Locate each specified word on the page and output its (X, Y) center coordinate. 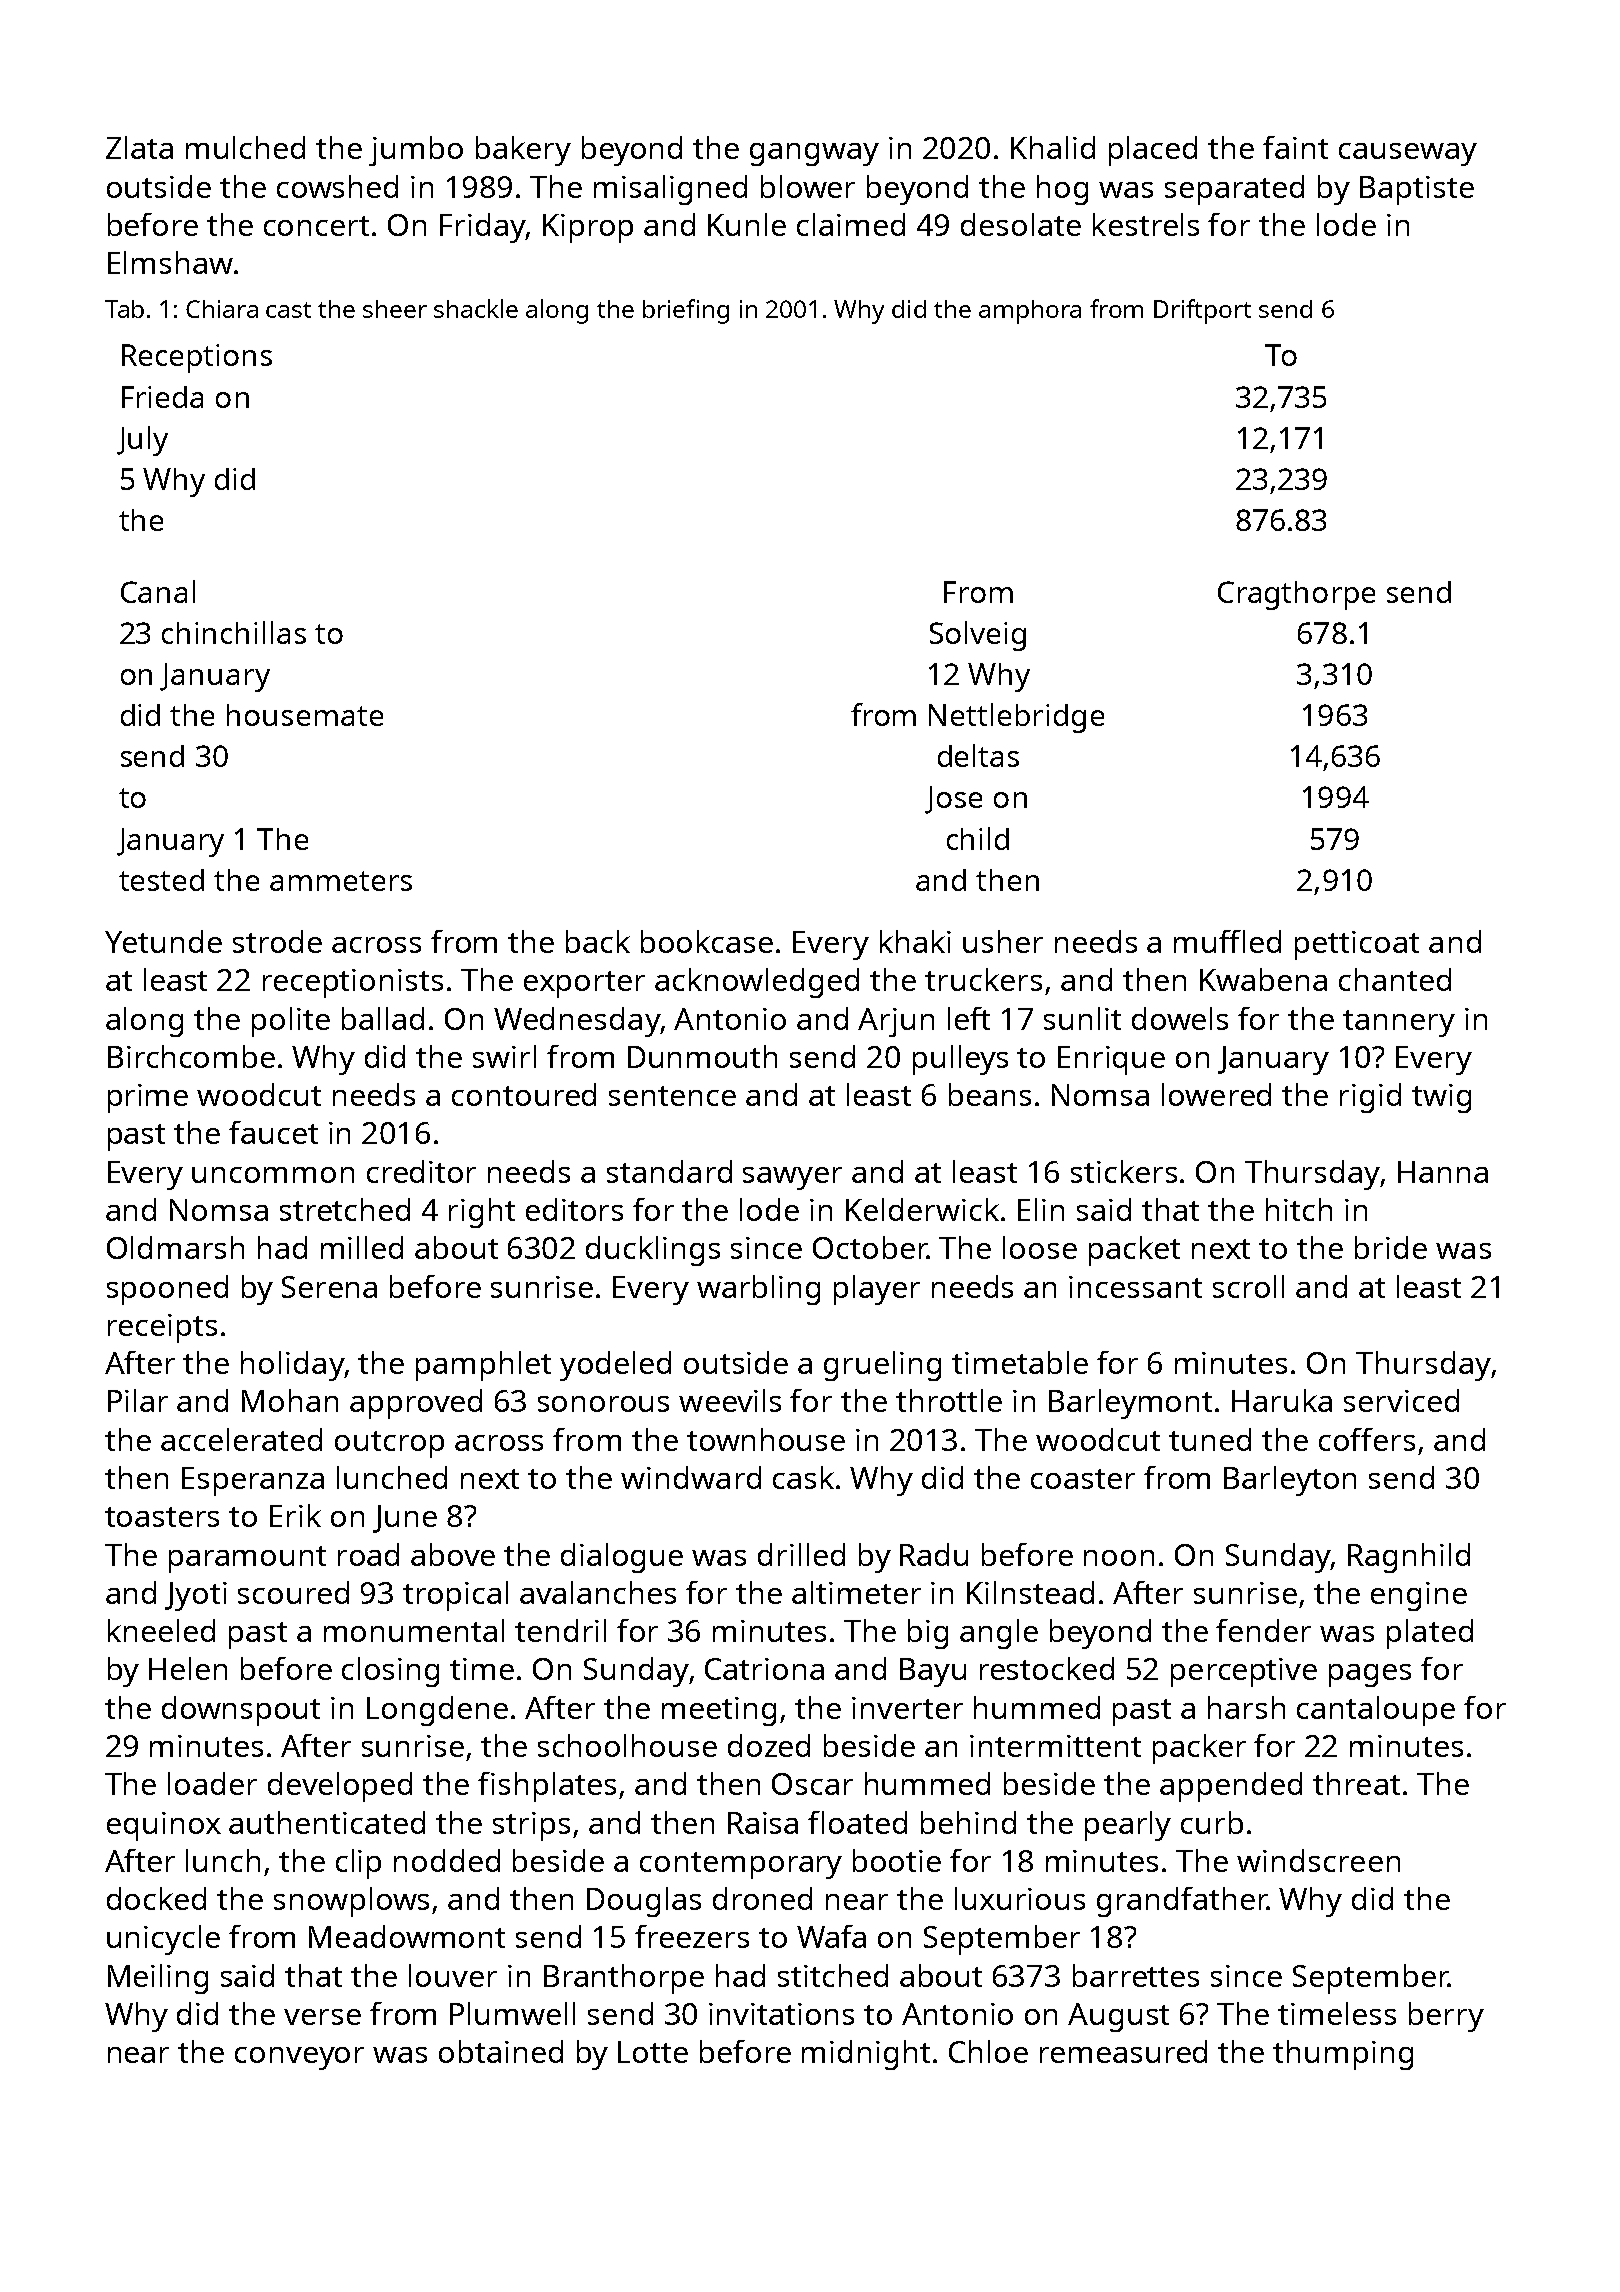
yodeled (615, 1366)
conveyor (299, 2058)
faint (1295, 147)
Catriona (764, 1669)
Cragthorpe (1296, 595)
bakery (523, 151)
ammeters (341, 881)
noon (1119, 1558)
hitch (1299, 1209)
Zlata (139, 147)
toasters (162, 1517)
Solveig (978, 636)
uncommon (273, 1175)
